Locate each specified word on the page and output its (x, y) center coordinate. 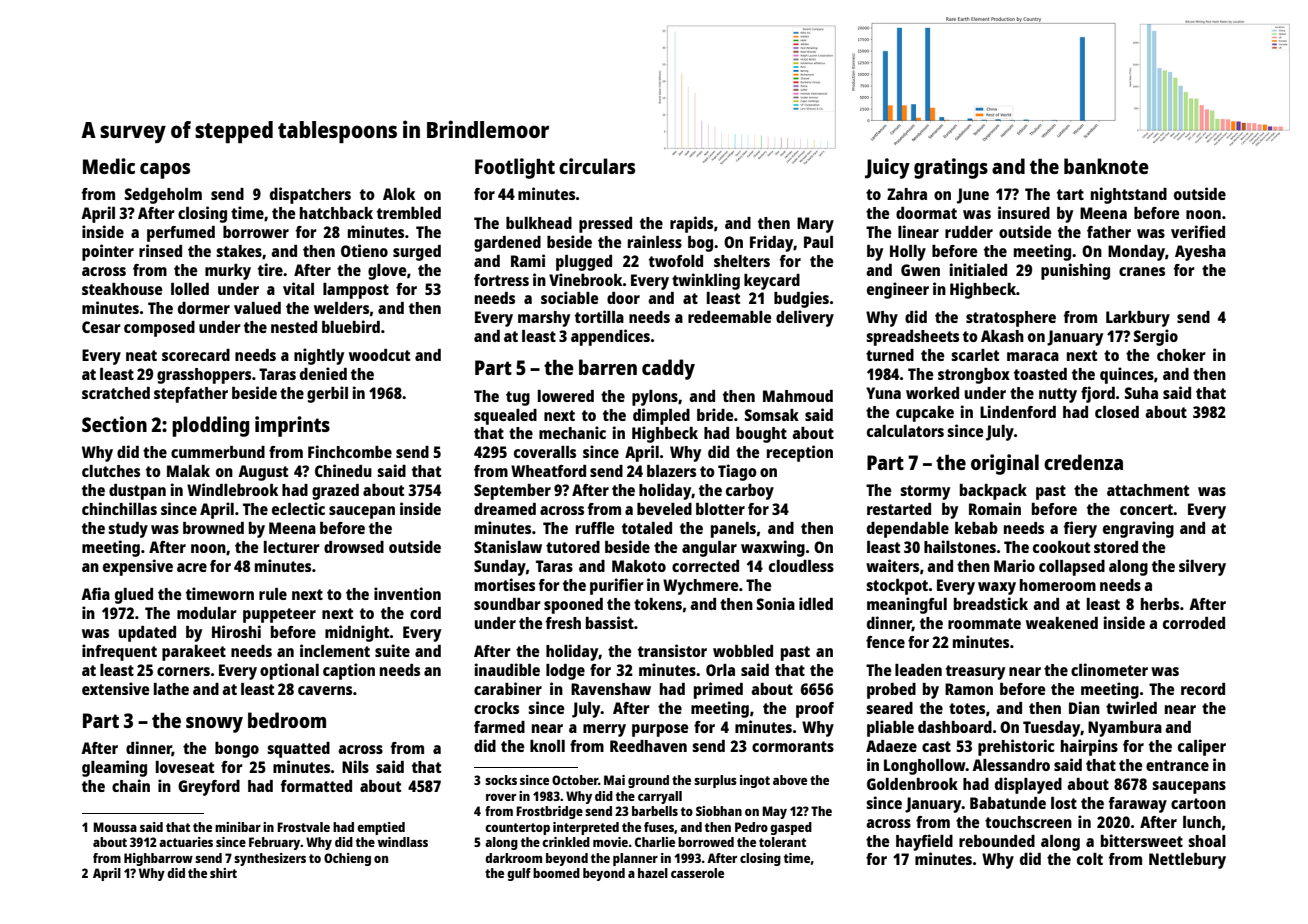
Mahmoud (798, 396)
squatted (298, 750)
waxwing (773, 548)
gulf (519, 874)
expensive (138, 567)
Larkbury (1138, 319)
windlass (403, 842)
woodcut (379, 355)
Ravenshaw (611, 689)
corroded (1194, 623)
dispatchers (310, 195)
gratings (951, 168)
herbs (1160, 604)
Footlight (515, 168)
